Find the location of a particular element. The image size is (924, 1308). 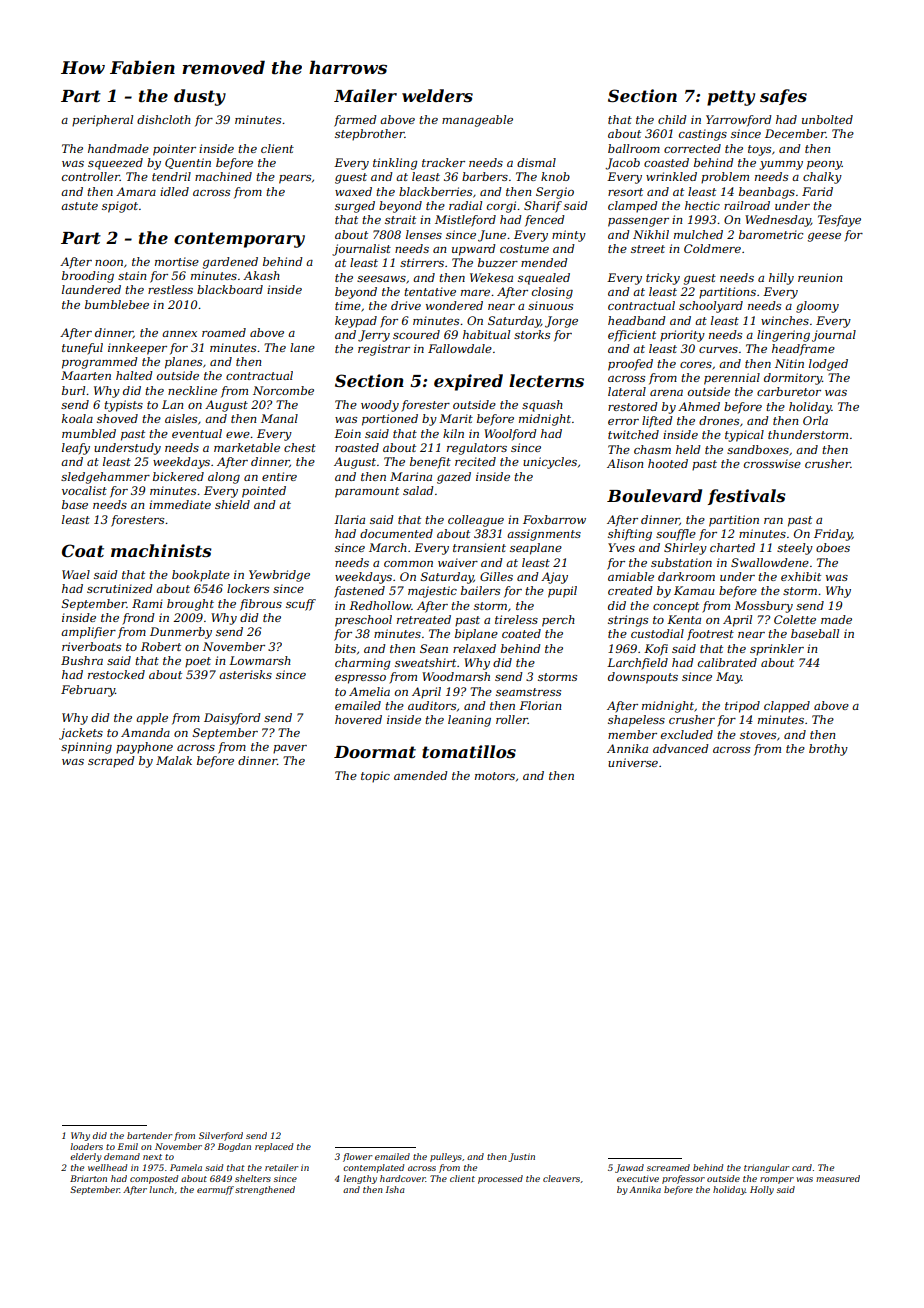

earmuff is located at coordinates (215, 1190).
